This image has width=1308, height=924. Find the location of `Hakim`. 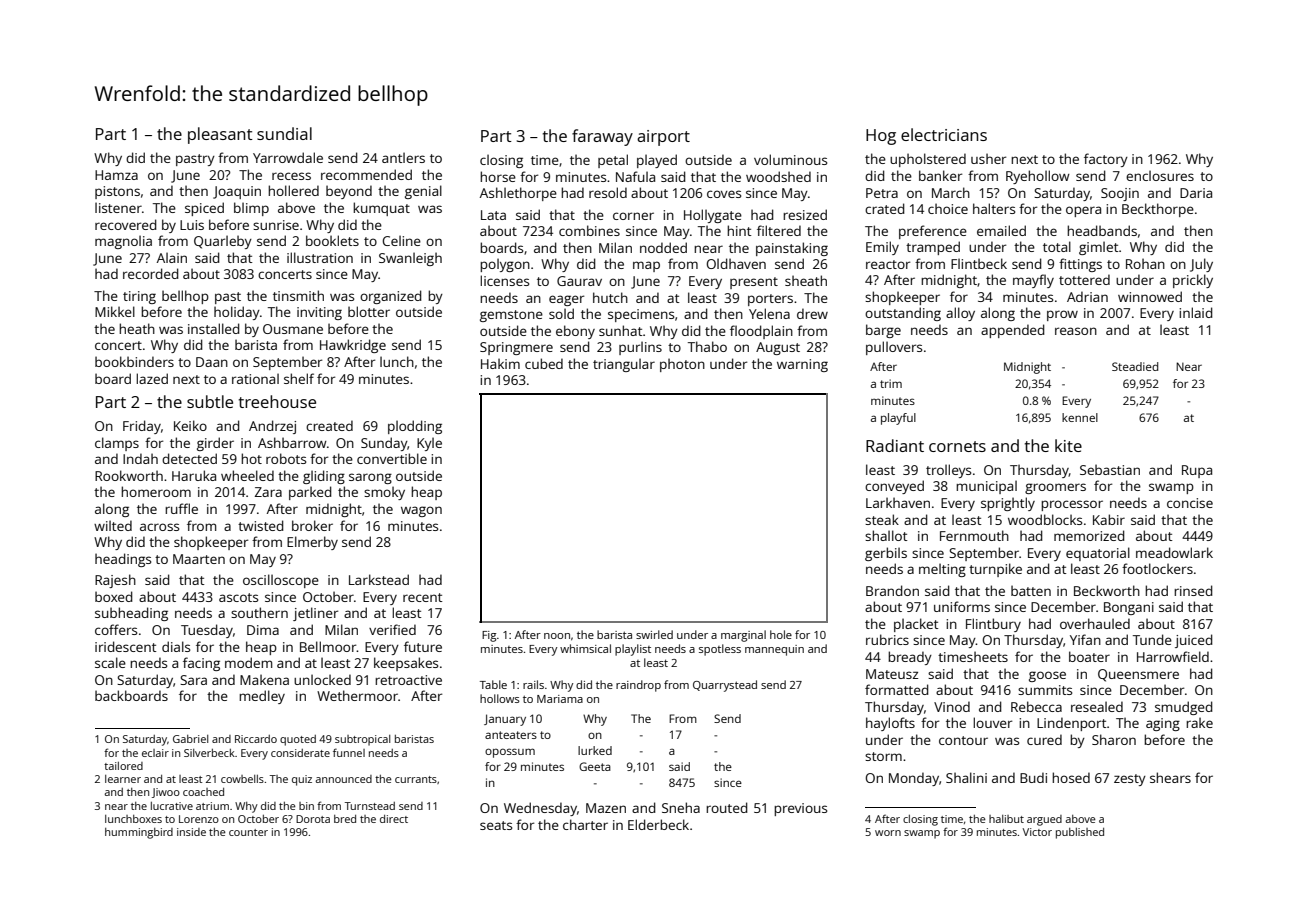

Hakim is located at coordinates (500, 363).
